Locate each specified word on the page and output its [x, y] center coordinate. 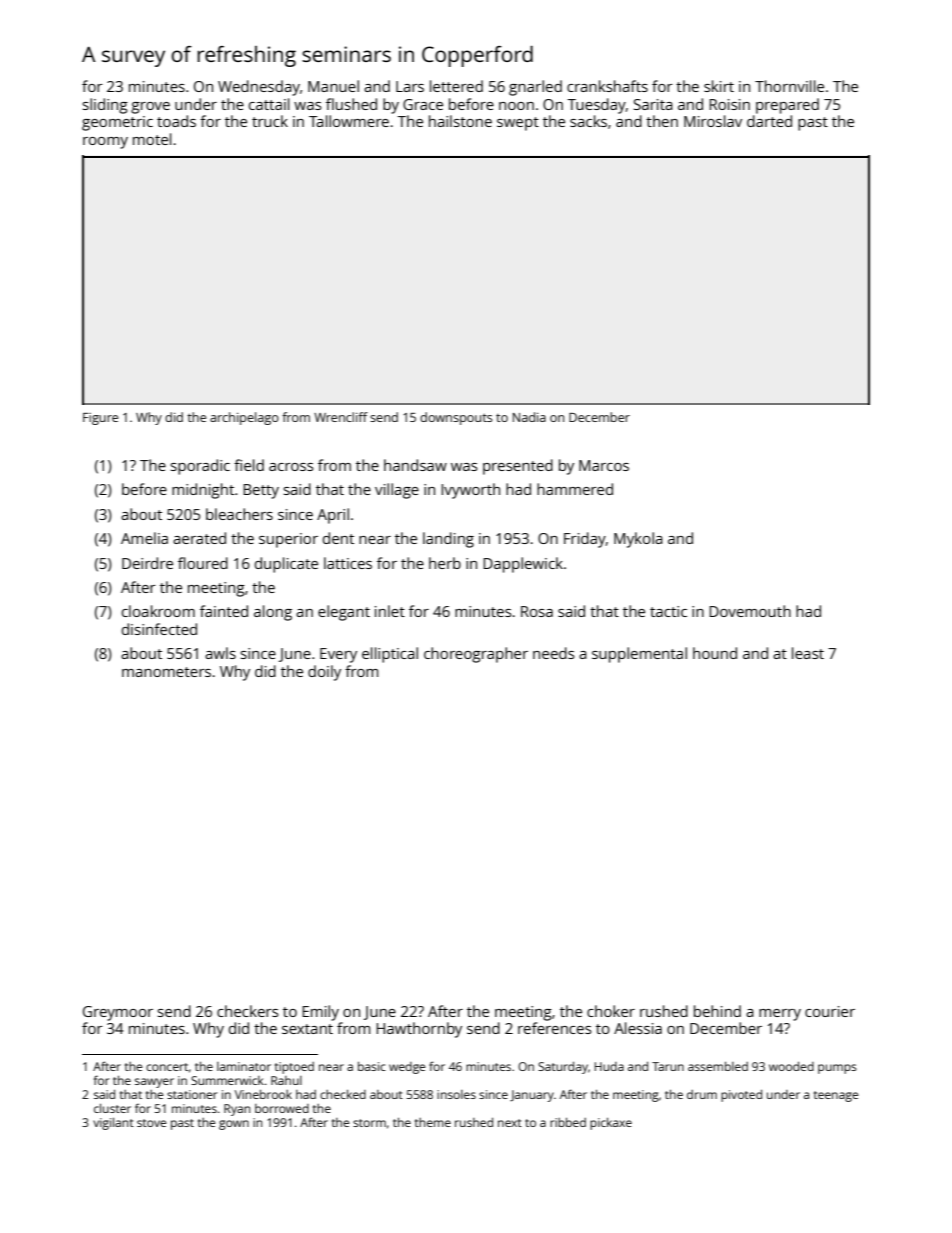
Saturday [563, 1068]
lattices [348, 563]
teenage [836, 1096]
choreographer [476, 655]
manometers [166, 672]
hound [715, 653]
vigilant [113, 1123]
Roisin [729, 104]
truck [270, 121]
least [808, 653]
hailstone [460, 121]
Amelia [144, 538]
